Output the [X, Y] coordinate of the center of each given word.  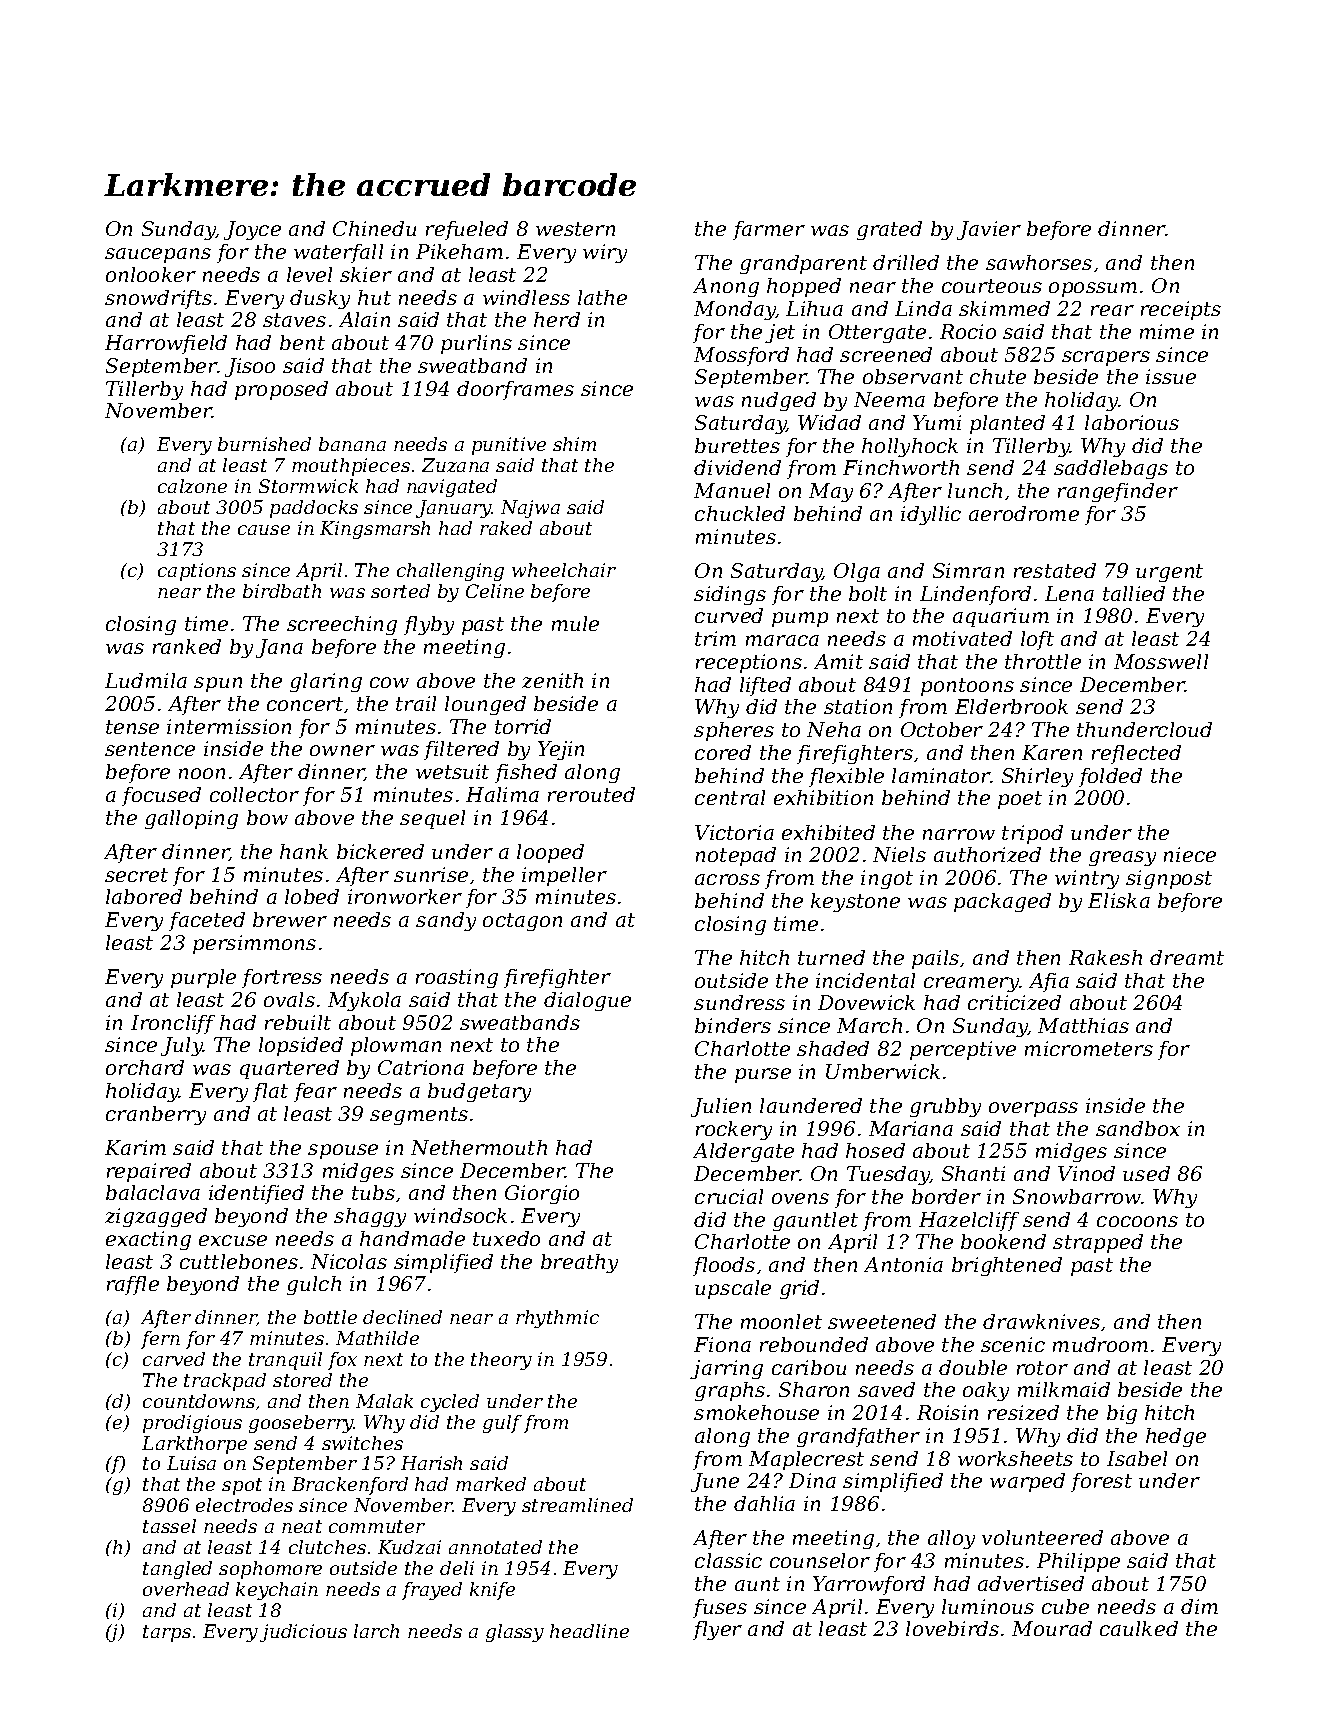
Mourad [1052, 1628]
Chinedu [374, 228]
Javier [989, 230]
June [715, 1482]
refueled [467, 230]
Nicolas [349, 1261]
